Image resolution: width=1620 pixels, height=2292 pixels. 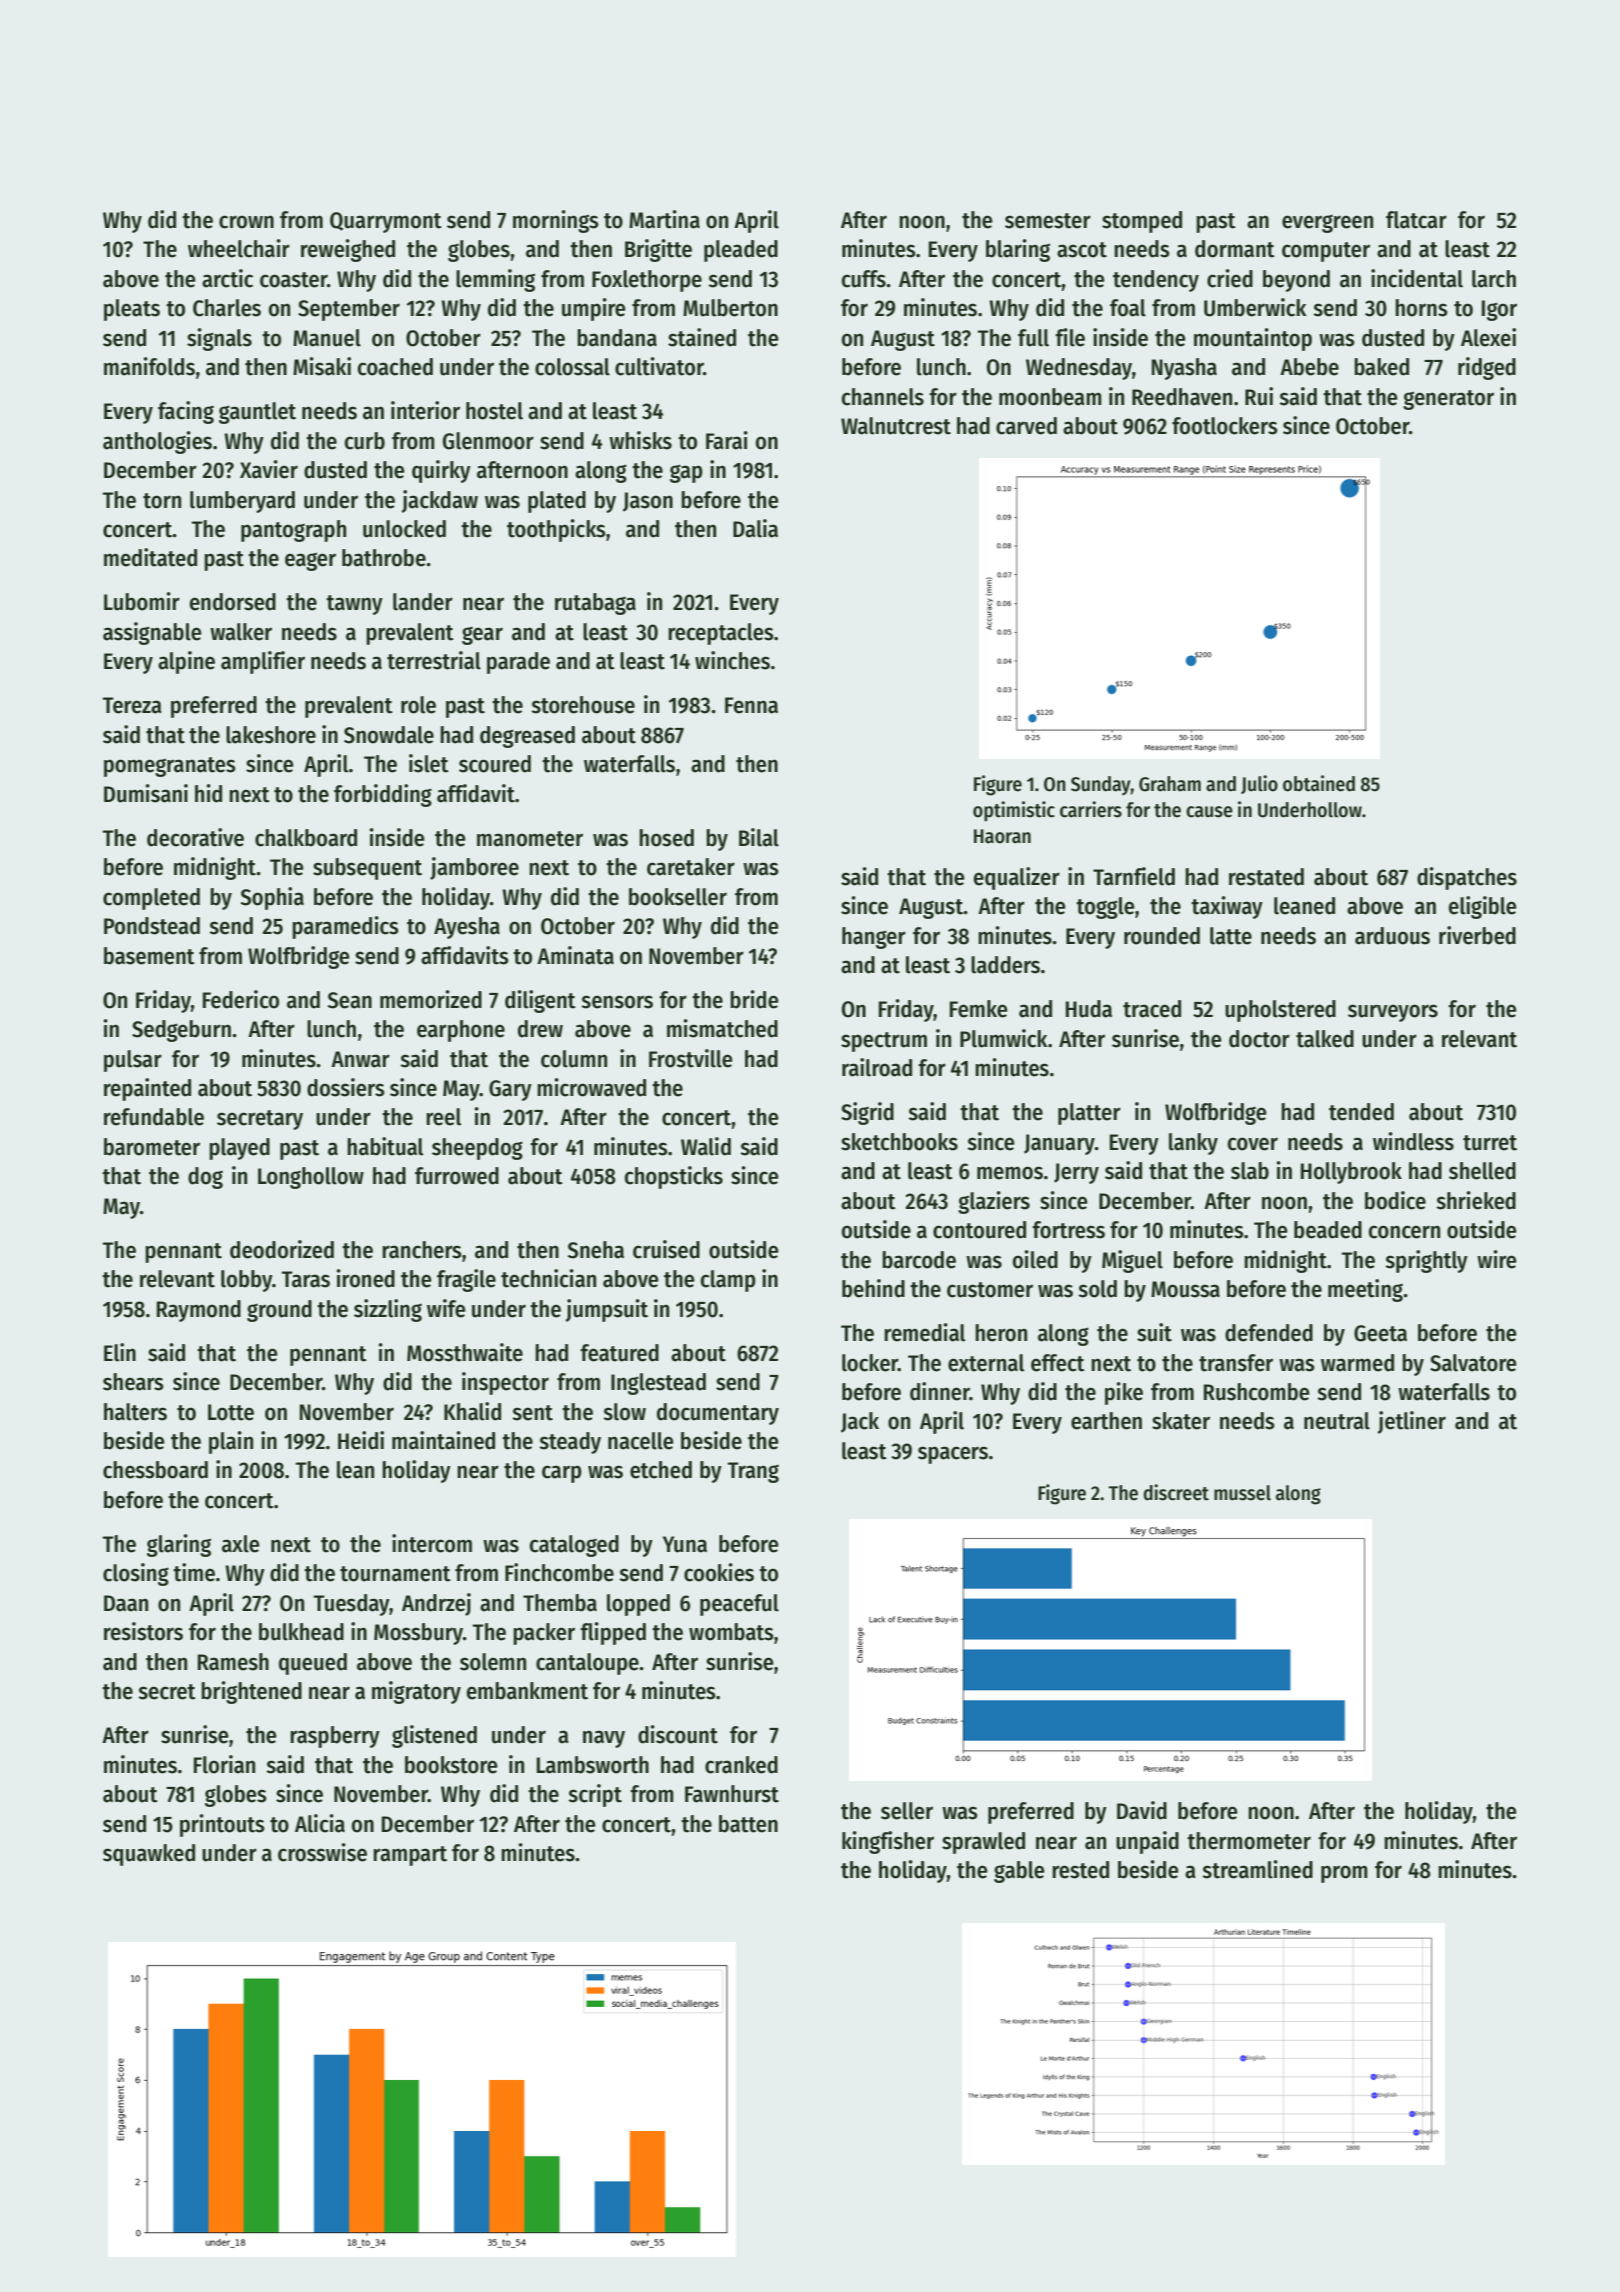 What do you see at coordinates (246, 222) in the document?
I see `crown` at bounding box center [246, 222].
